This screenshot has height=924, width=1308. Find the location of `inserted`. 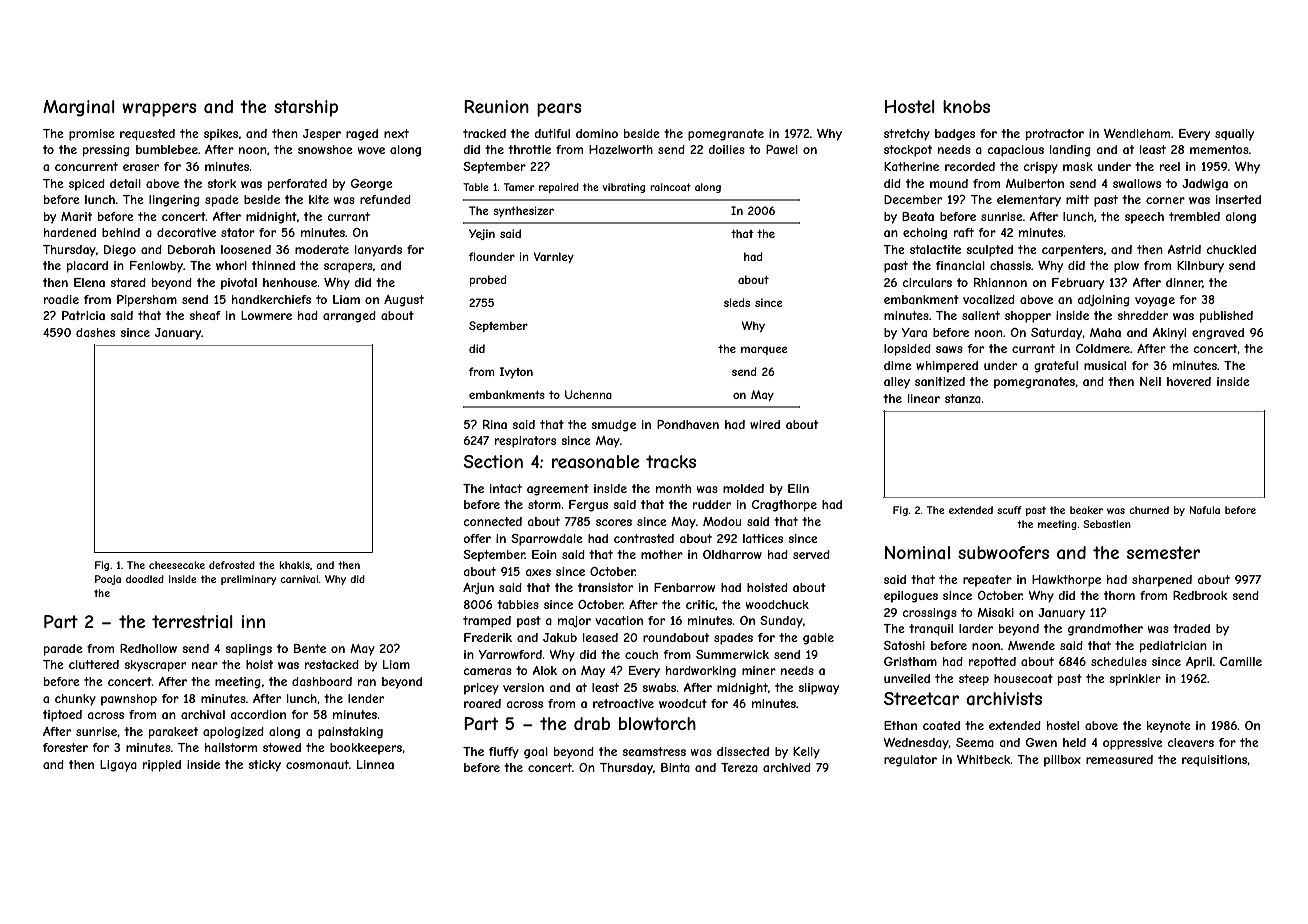

inserted is located at coordinates (1238, 199).
